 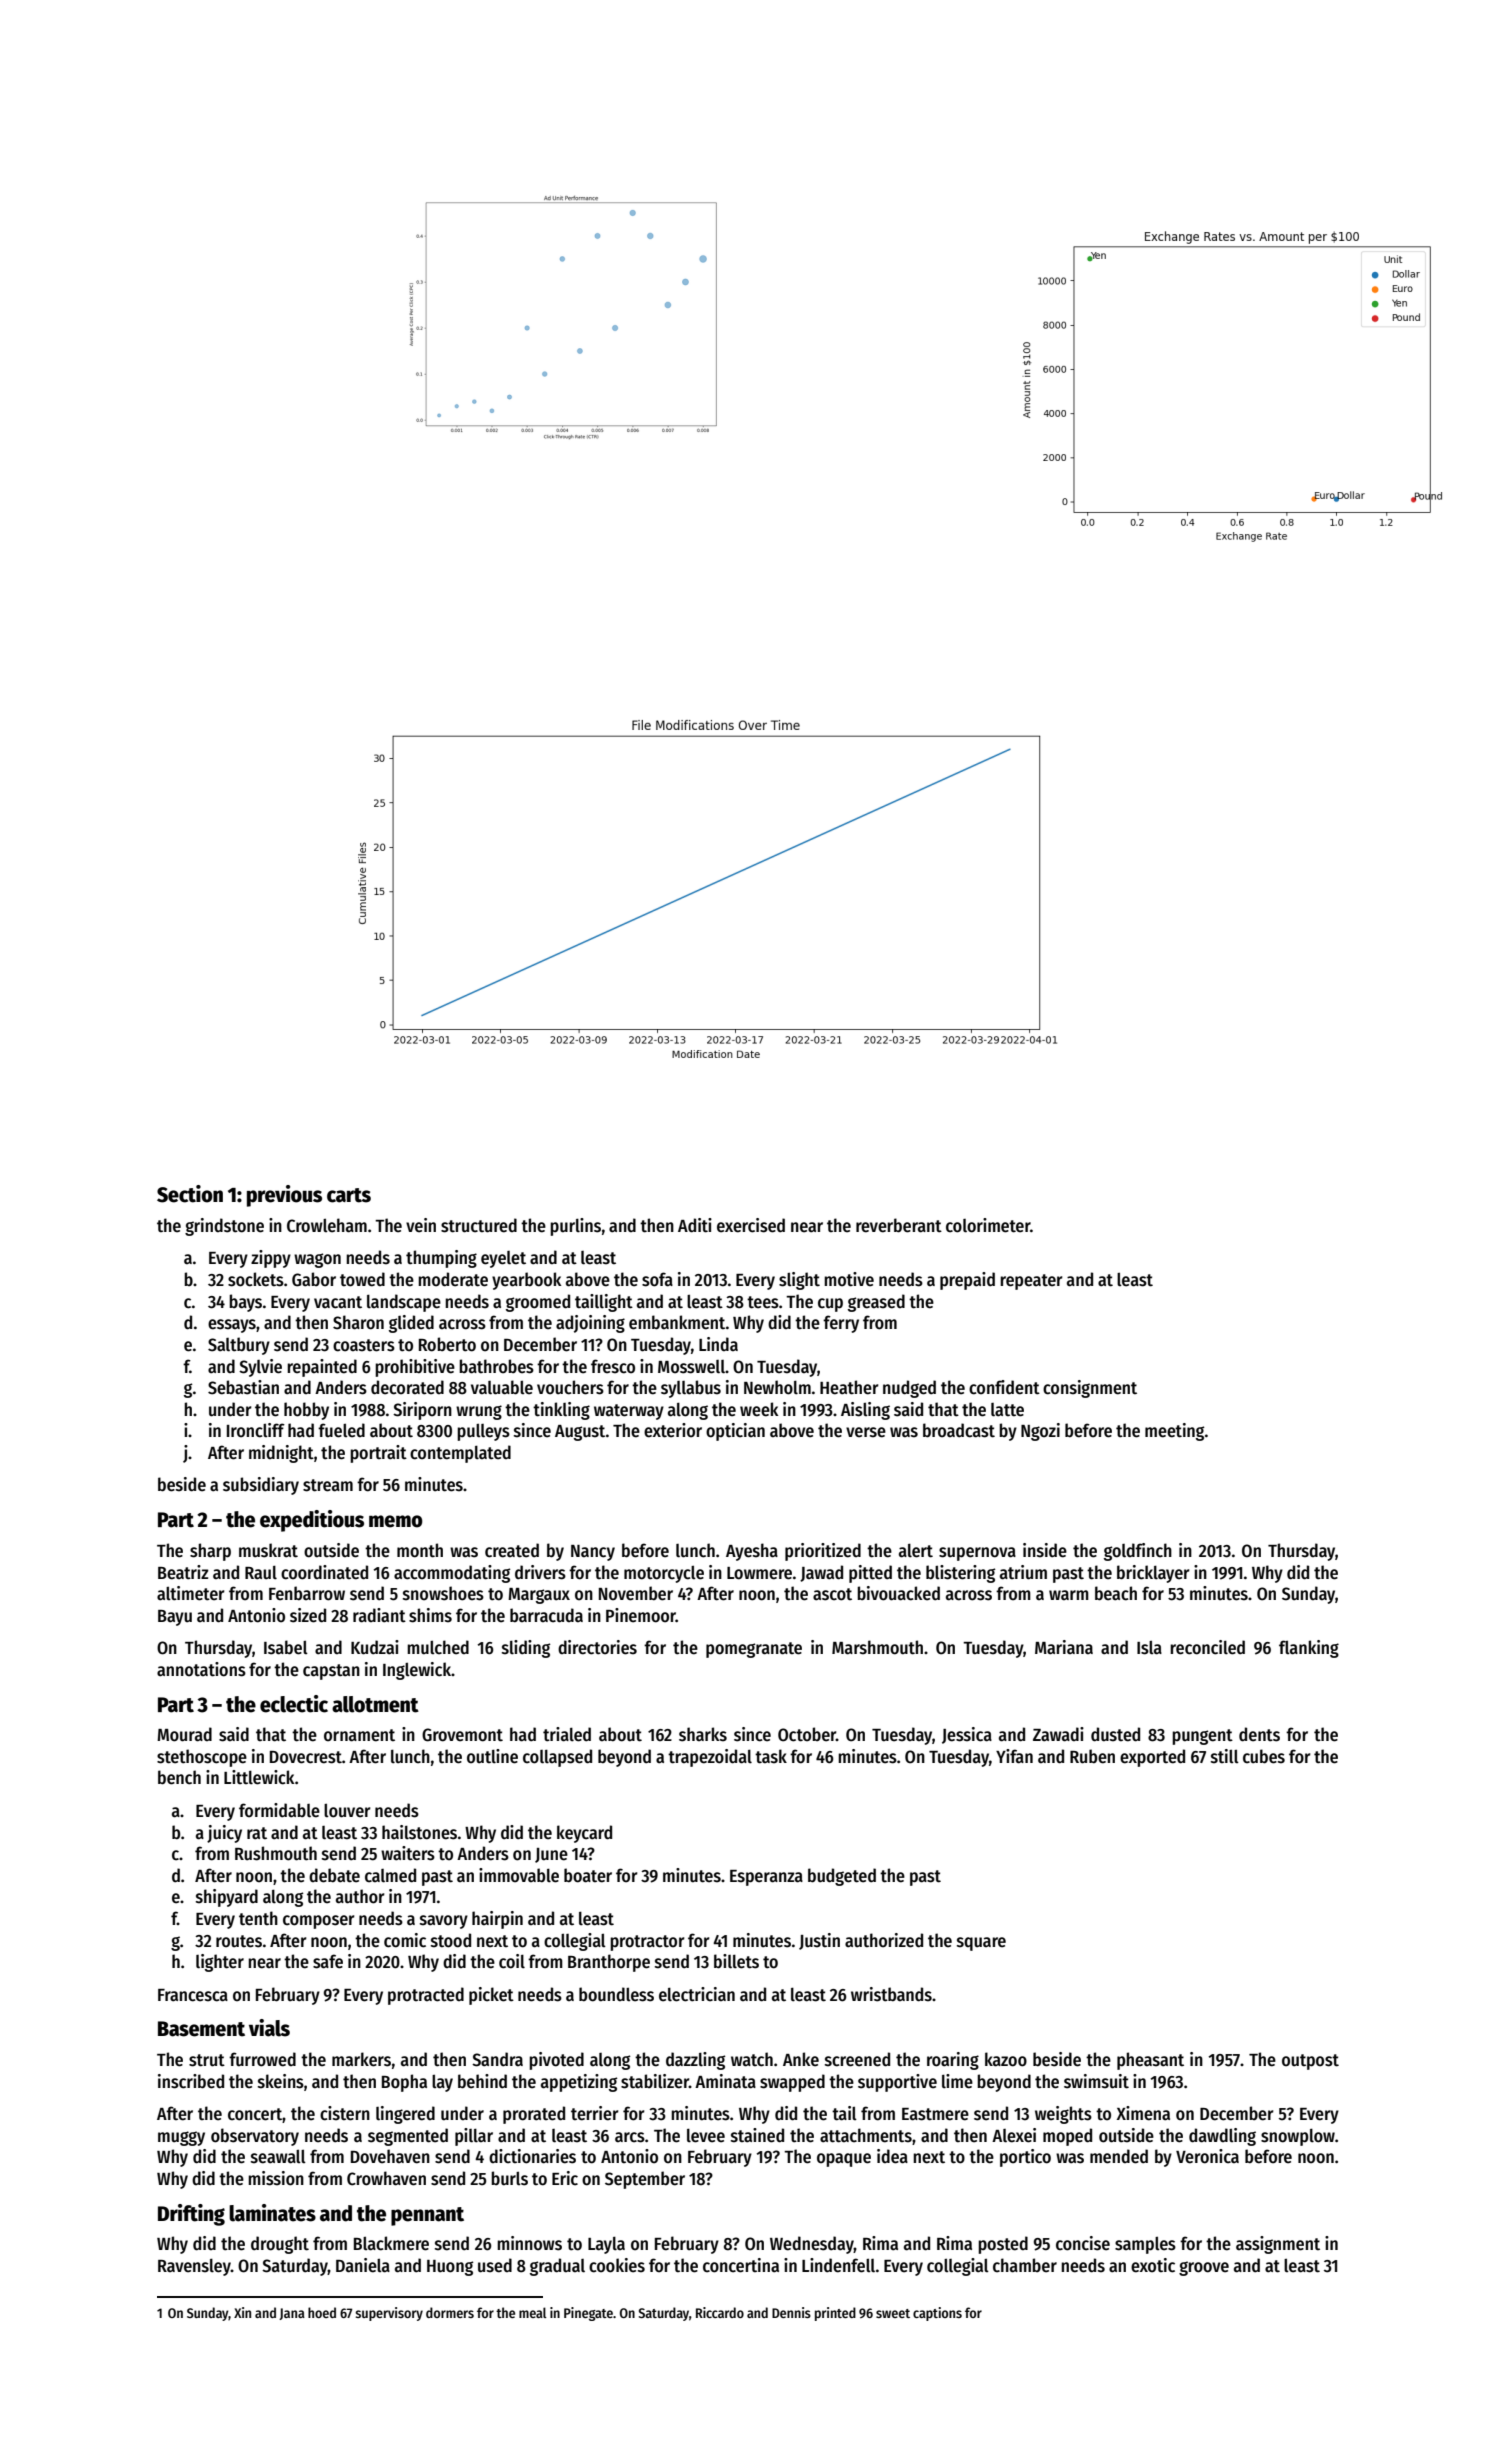 I want to click on repeater, so click(x=1031, y=1282).
